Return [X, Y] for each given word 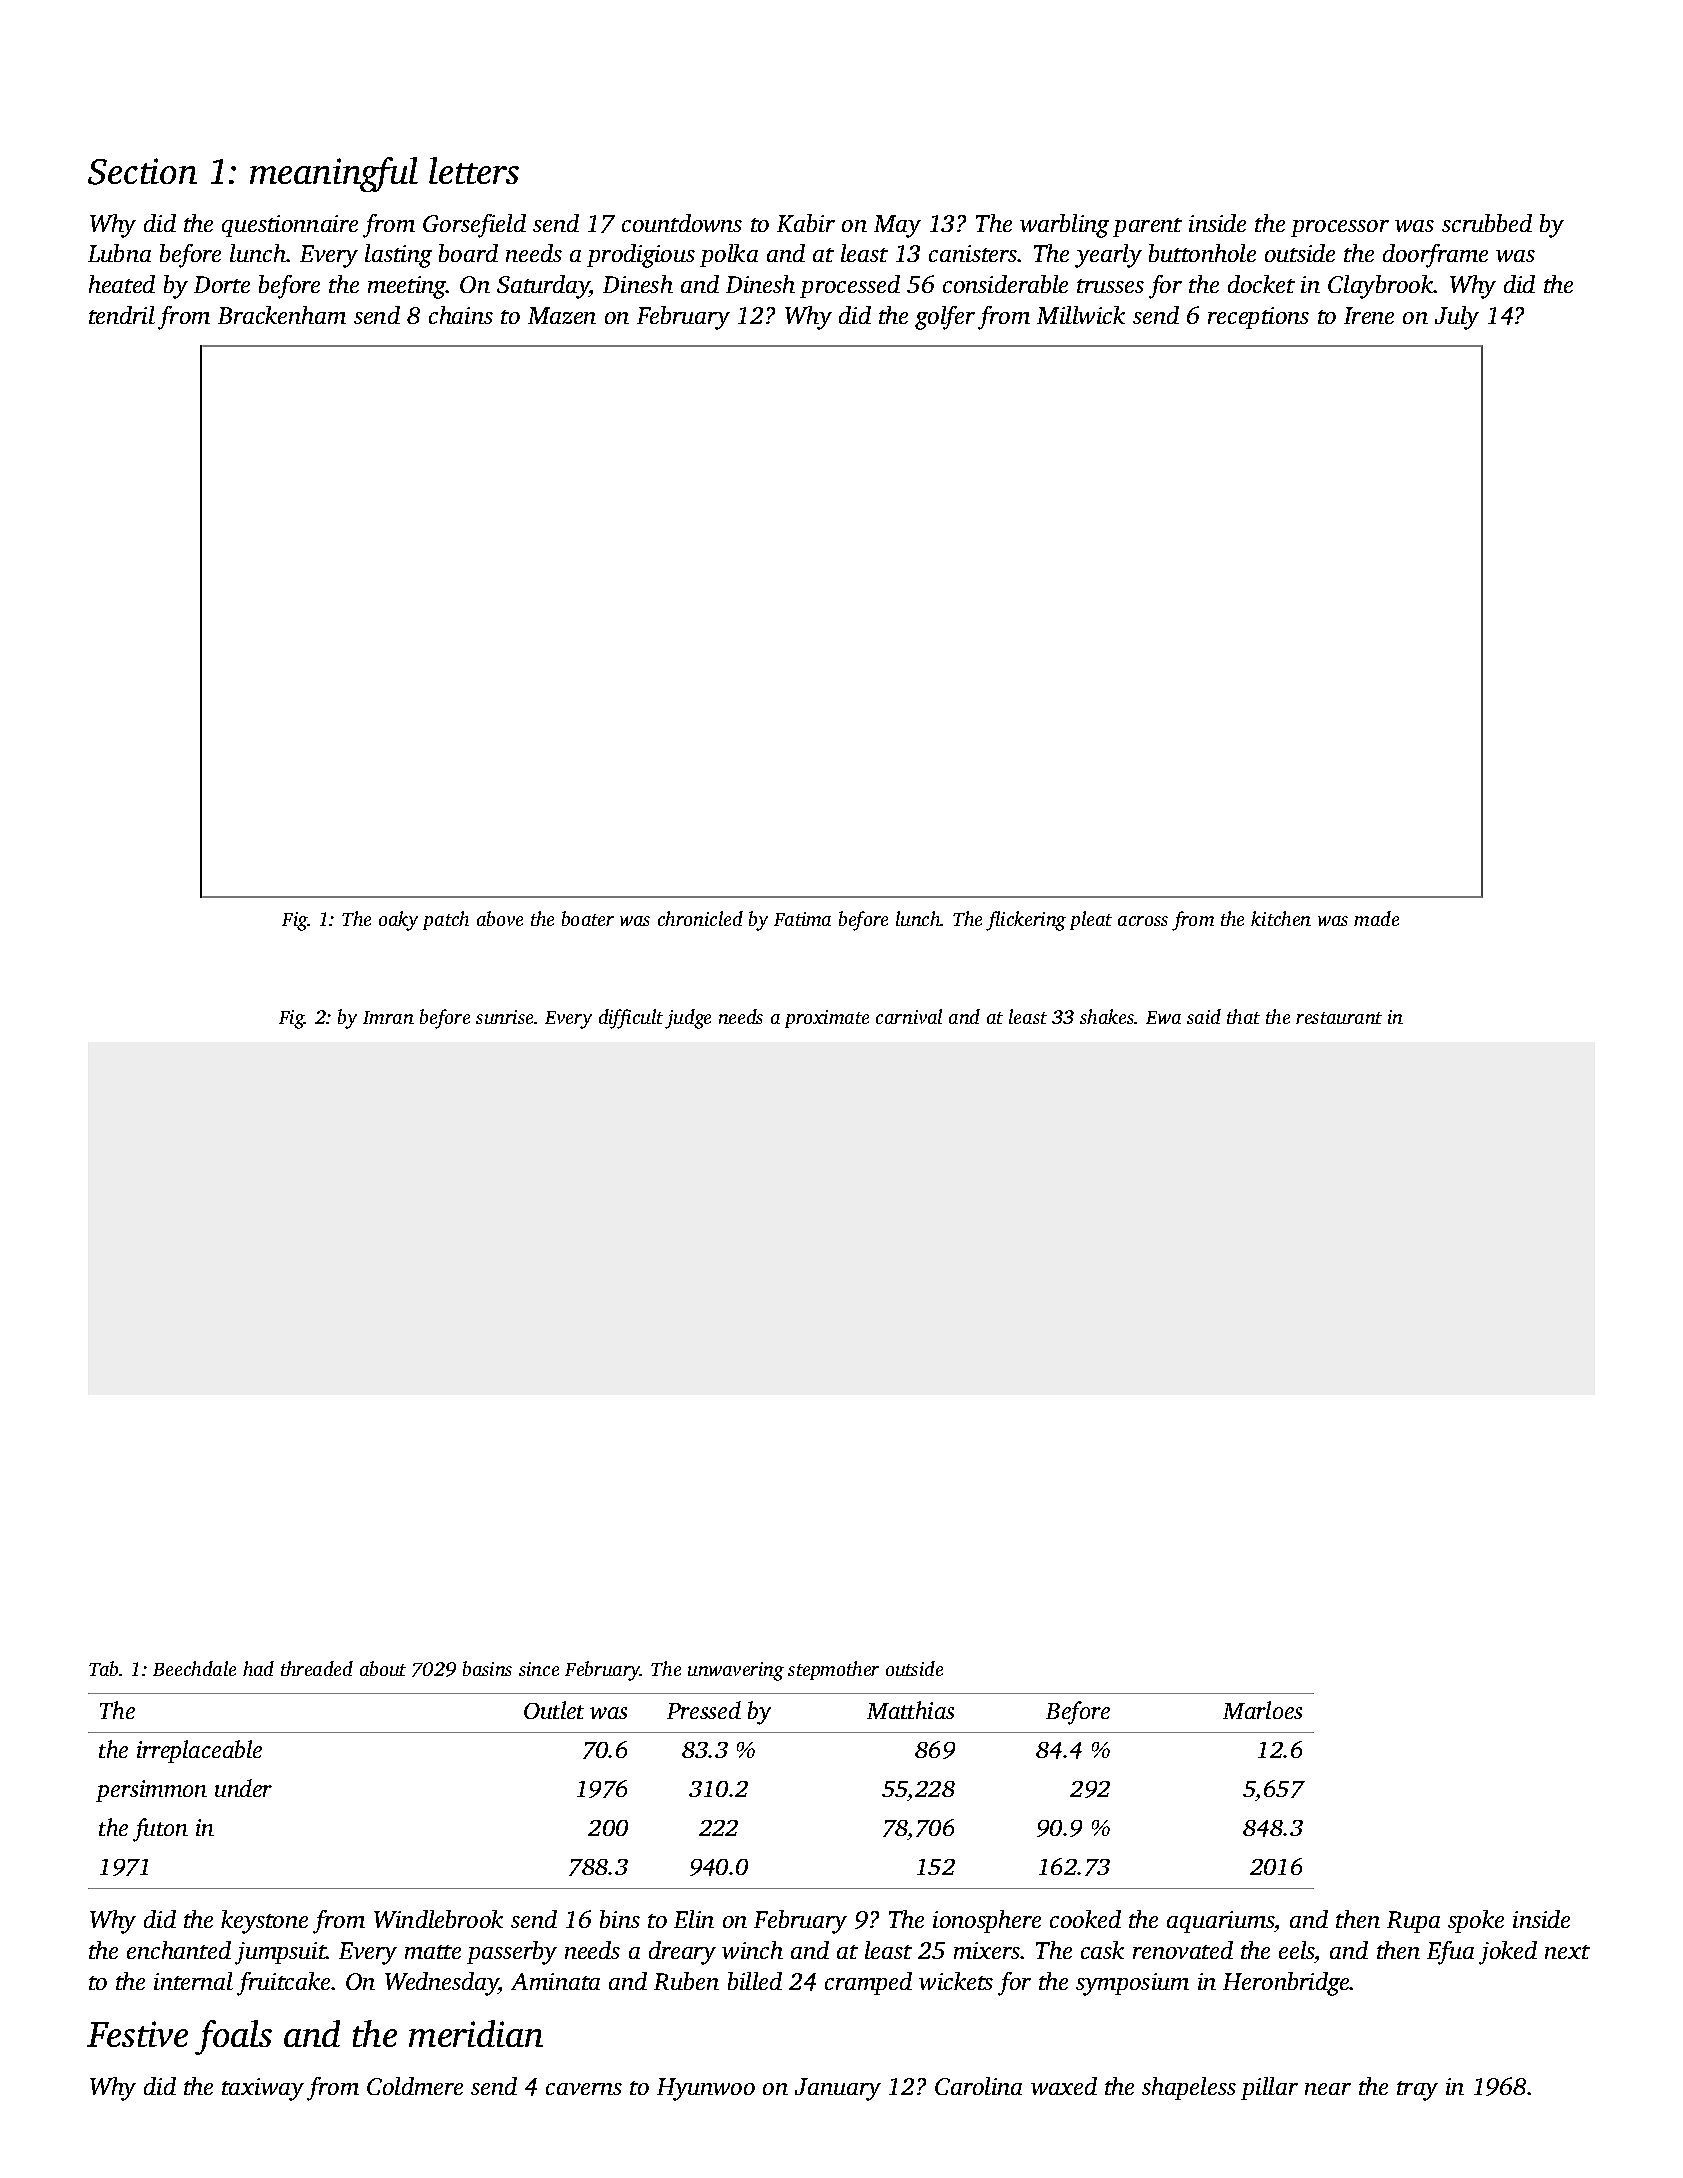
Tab [103, 1668]
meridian [476, 2033]
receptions [1258, 318]
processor [1340, 228]
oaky [398, 921]
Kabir [806, 223]
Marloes [1262, 1710]
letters [474, 170]
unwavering [736, 1671]
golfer [945, 318]
